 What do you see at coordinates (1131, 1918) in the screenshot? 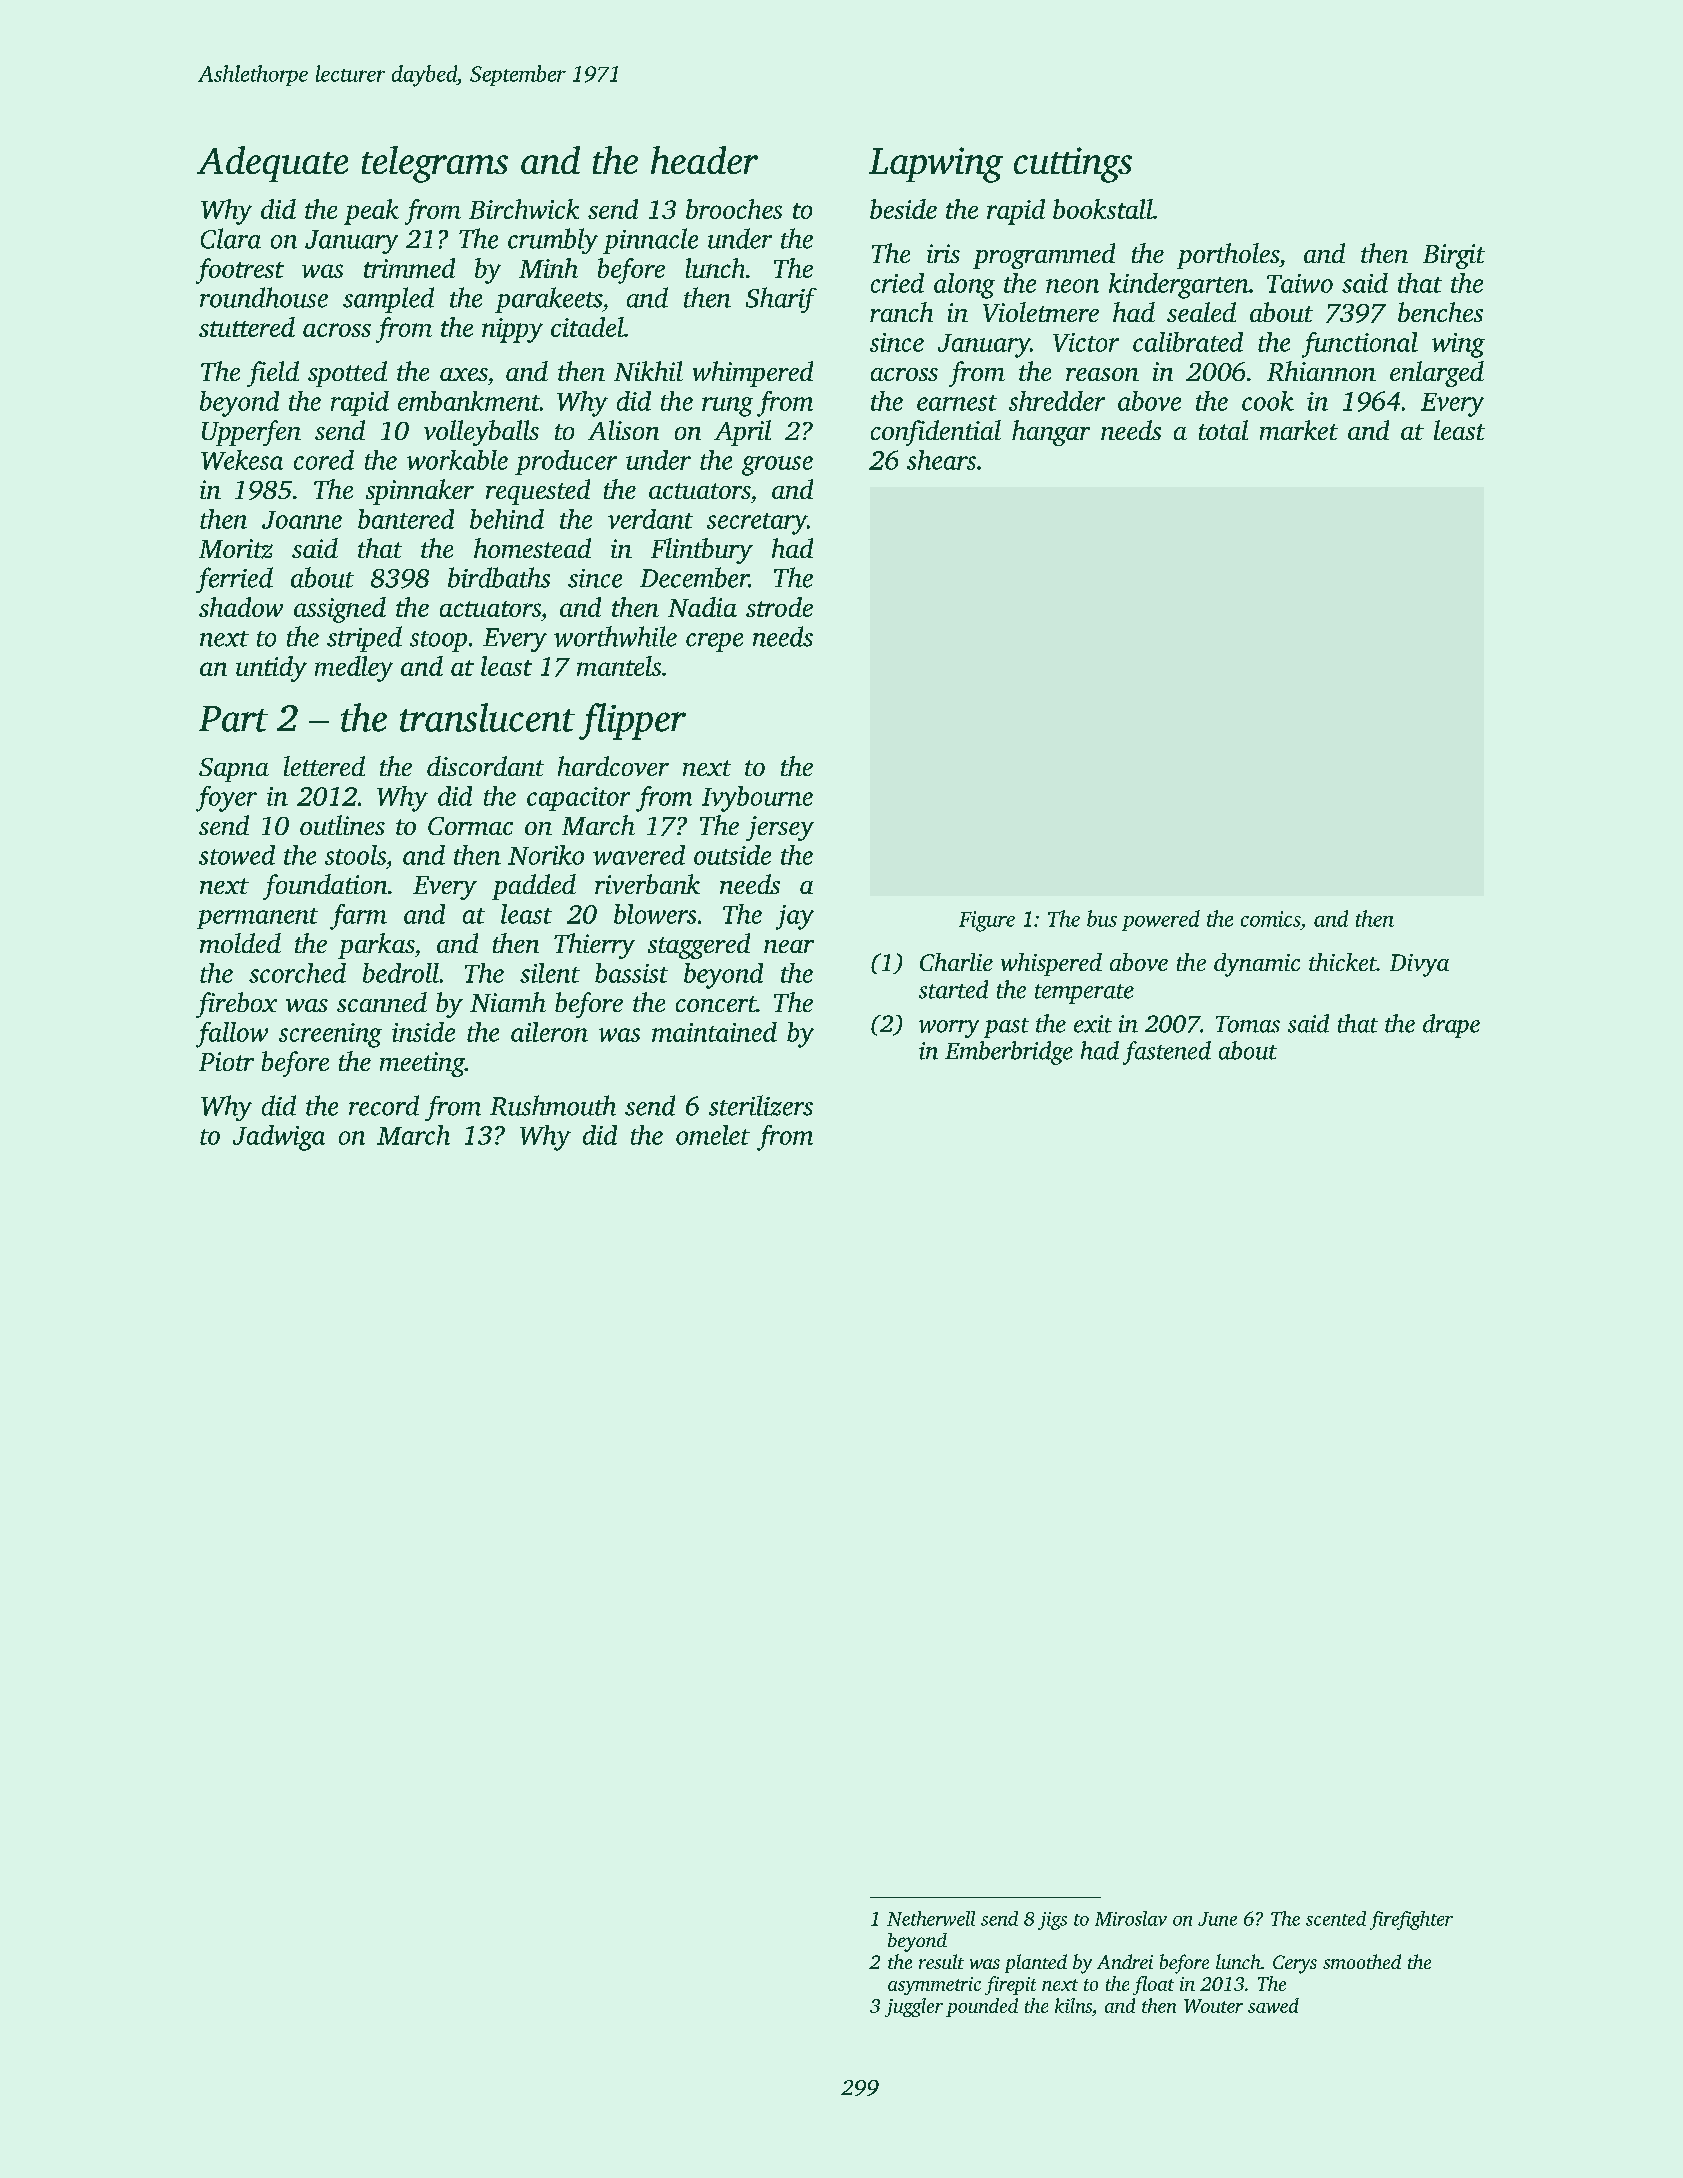
I see `Miroslav` at bounding box center [1131, 1918].
